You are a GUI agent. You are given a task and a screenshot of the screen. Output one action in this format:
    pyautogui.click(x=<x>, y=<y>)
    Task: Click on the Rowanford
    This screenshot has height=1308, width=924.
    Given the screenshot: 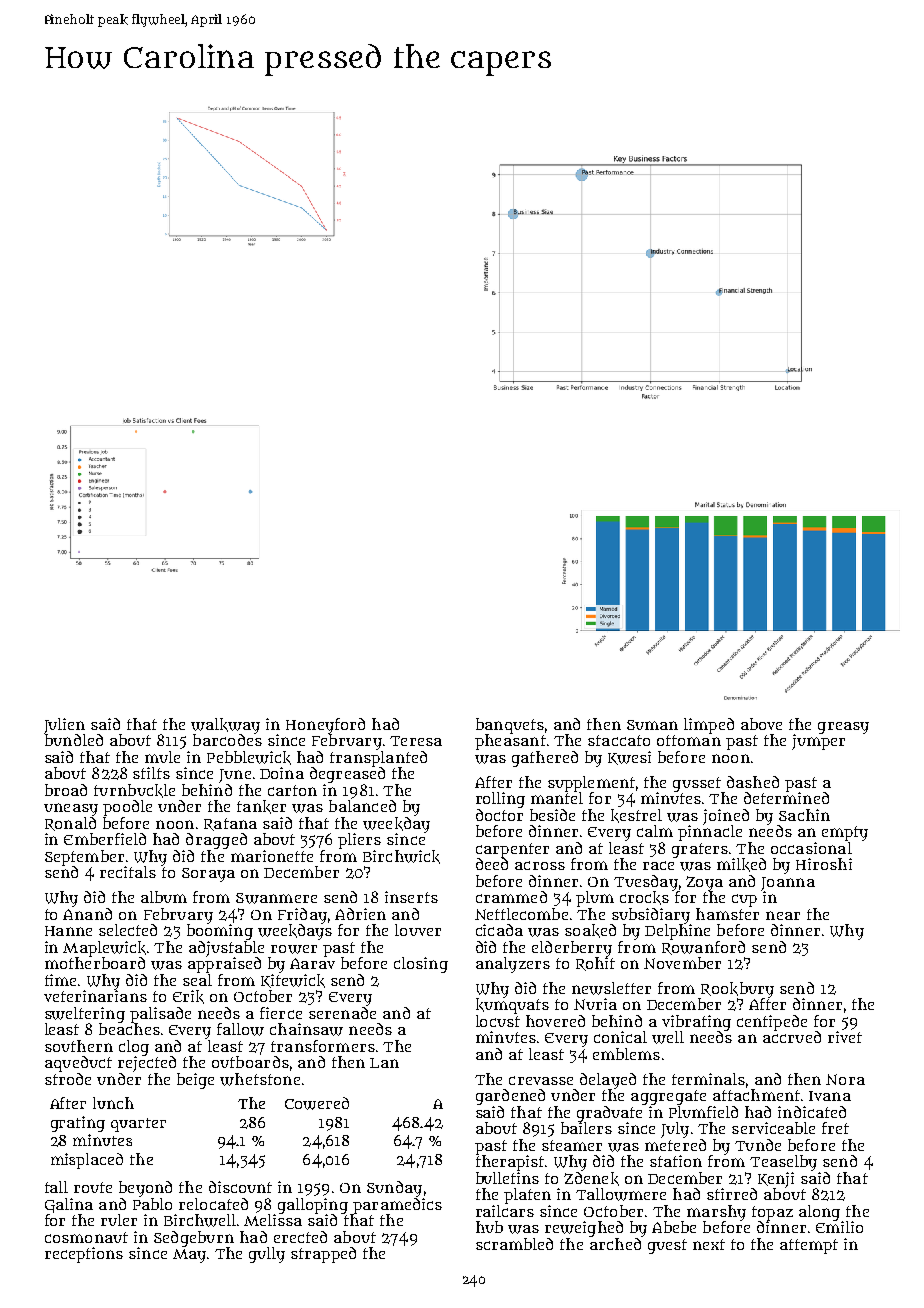 What is the action you would take?
    pyautogui.click(x=703, y=948)
